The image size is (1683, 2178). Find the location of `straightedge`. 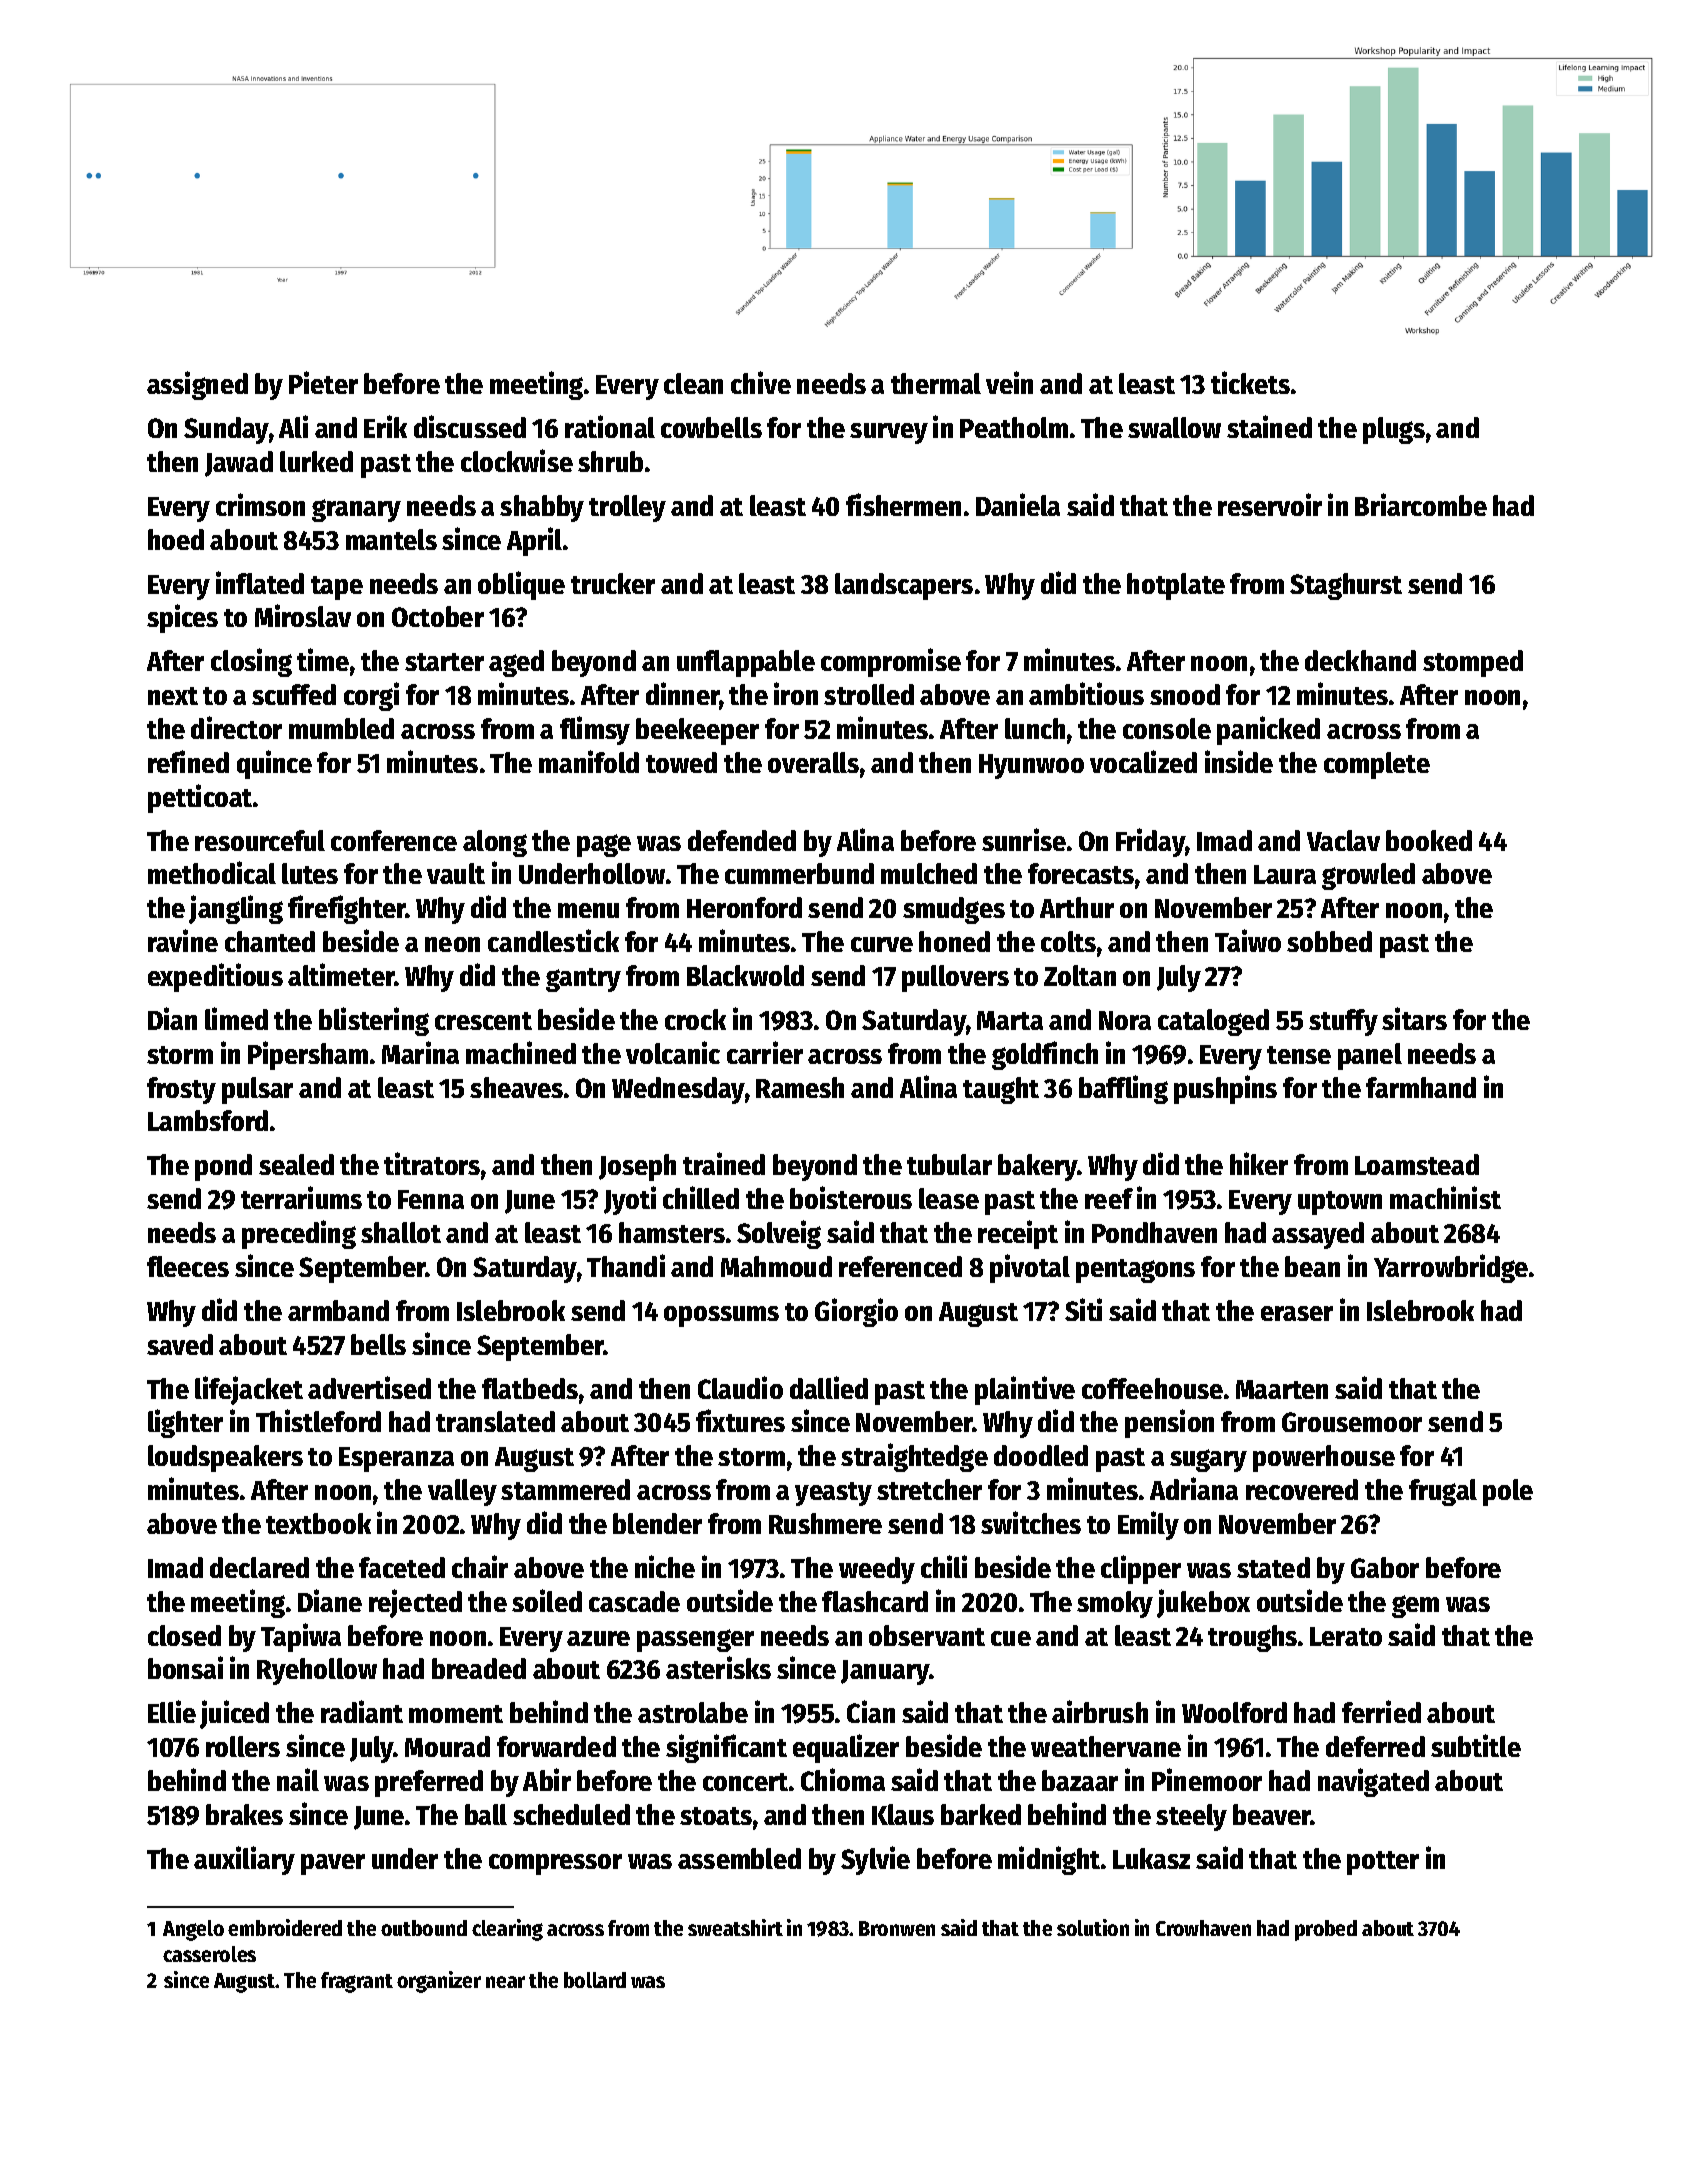

straightedge is located at coordinates (914, 1457).
